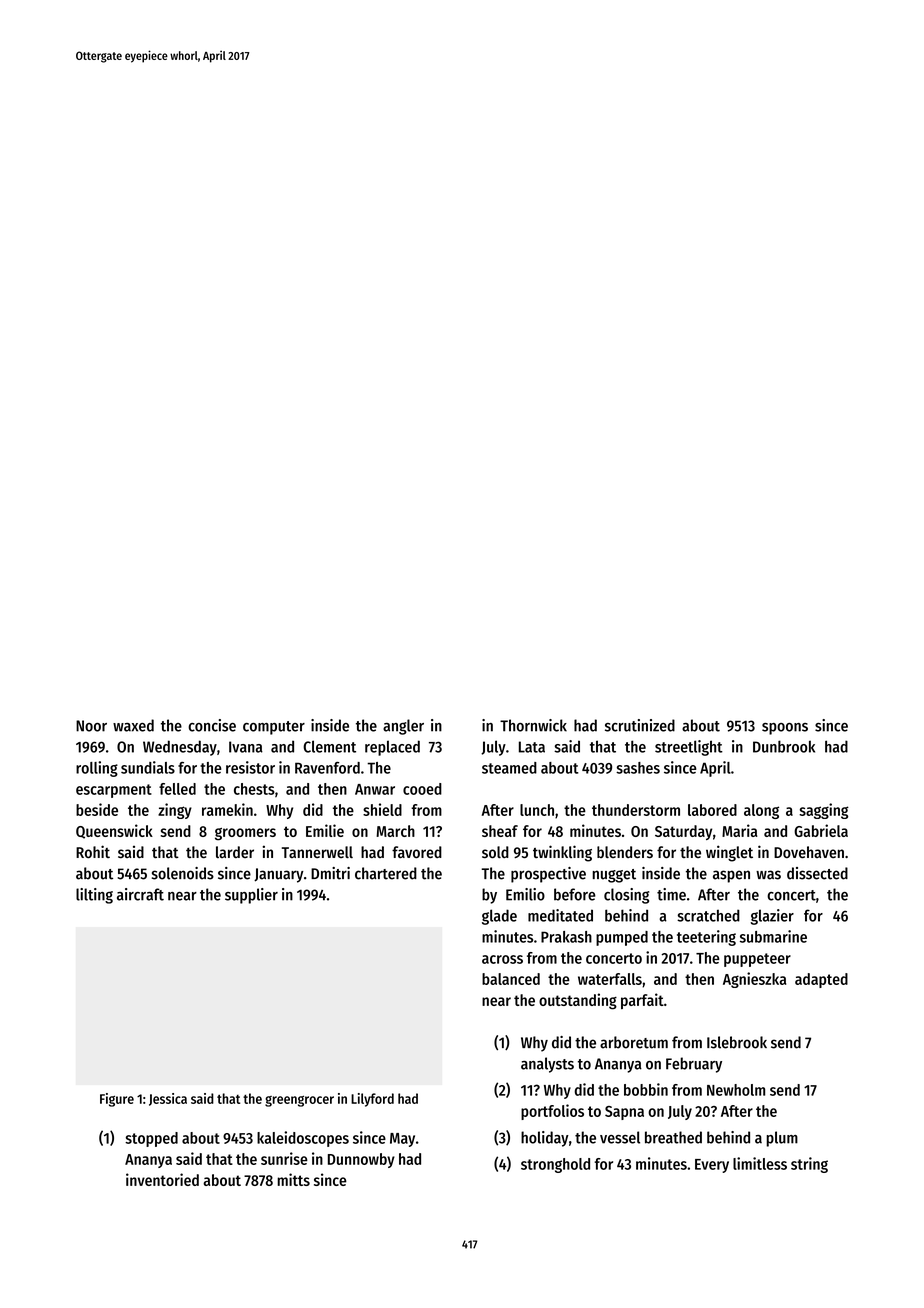  I want to click on string, so click(809, 1165).
